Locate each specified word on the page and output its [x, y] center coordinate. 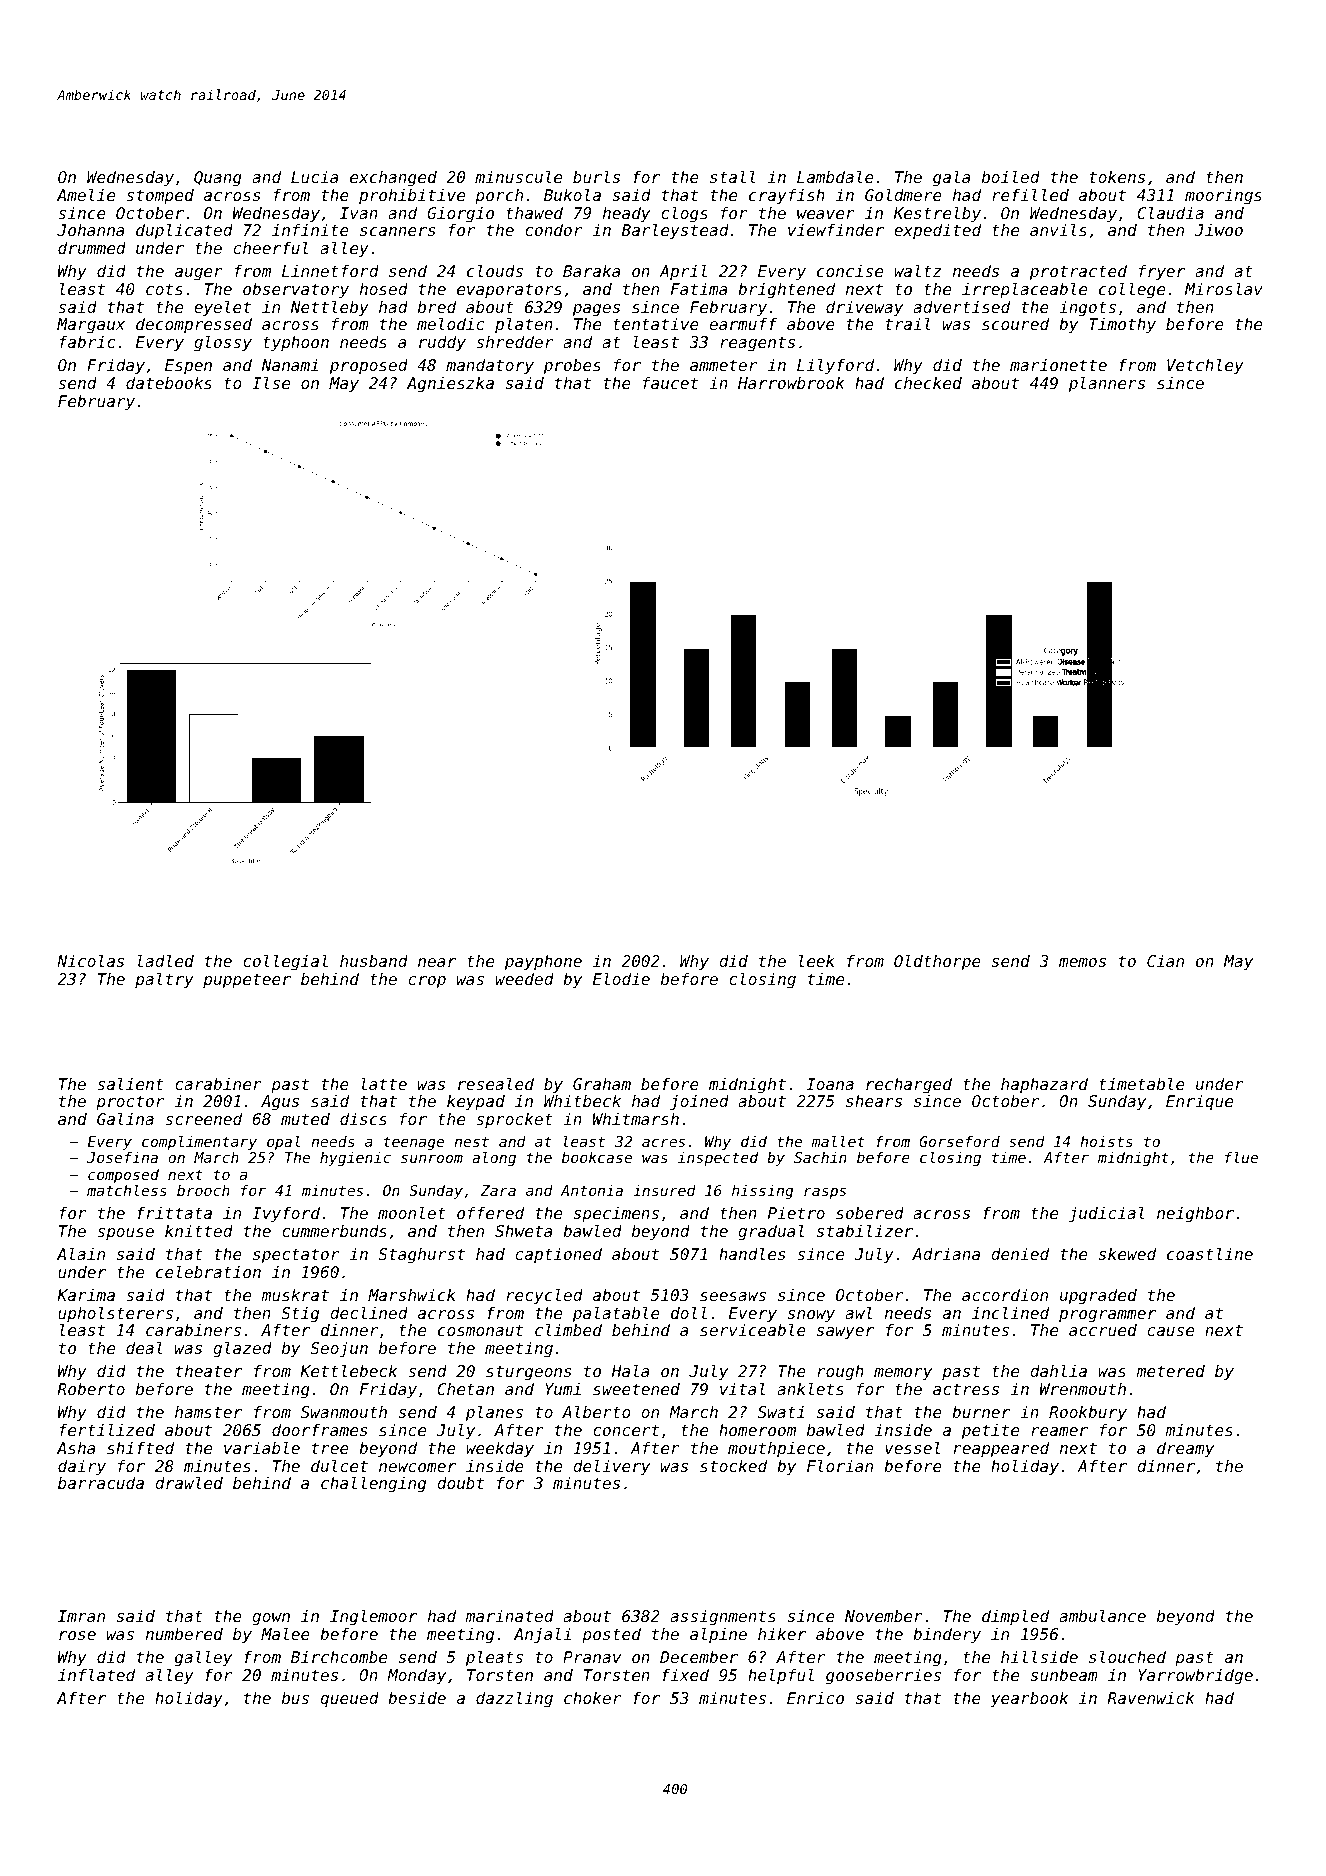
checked [928, 382]
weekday [500, 1449]
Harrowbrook [791, 383]
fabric [87, 341]
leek [817, 960]
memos [1082, 962]
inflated [96, 1674]
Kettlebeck [348, 1370]
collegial [285, 962]
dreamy [1185, 1449]
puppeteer [247, 981]
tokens [1117, 176]
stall [733, 176]
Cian [1165, 960]
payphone [543, 962]
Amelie [86, 194]
